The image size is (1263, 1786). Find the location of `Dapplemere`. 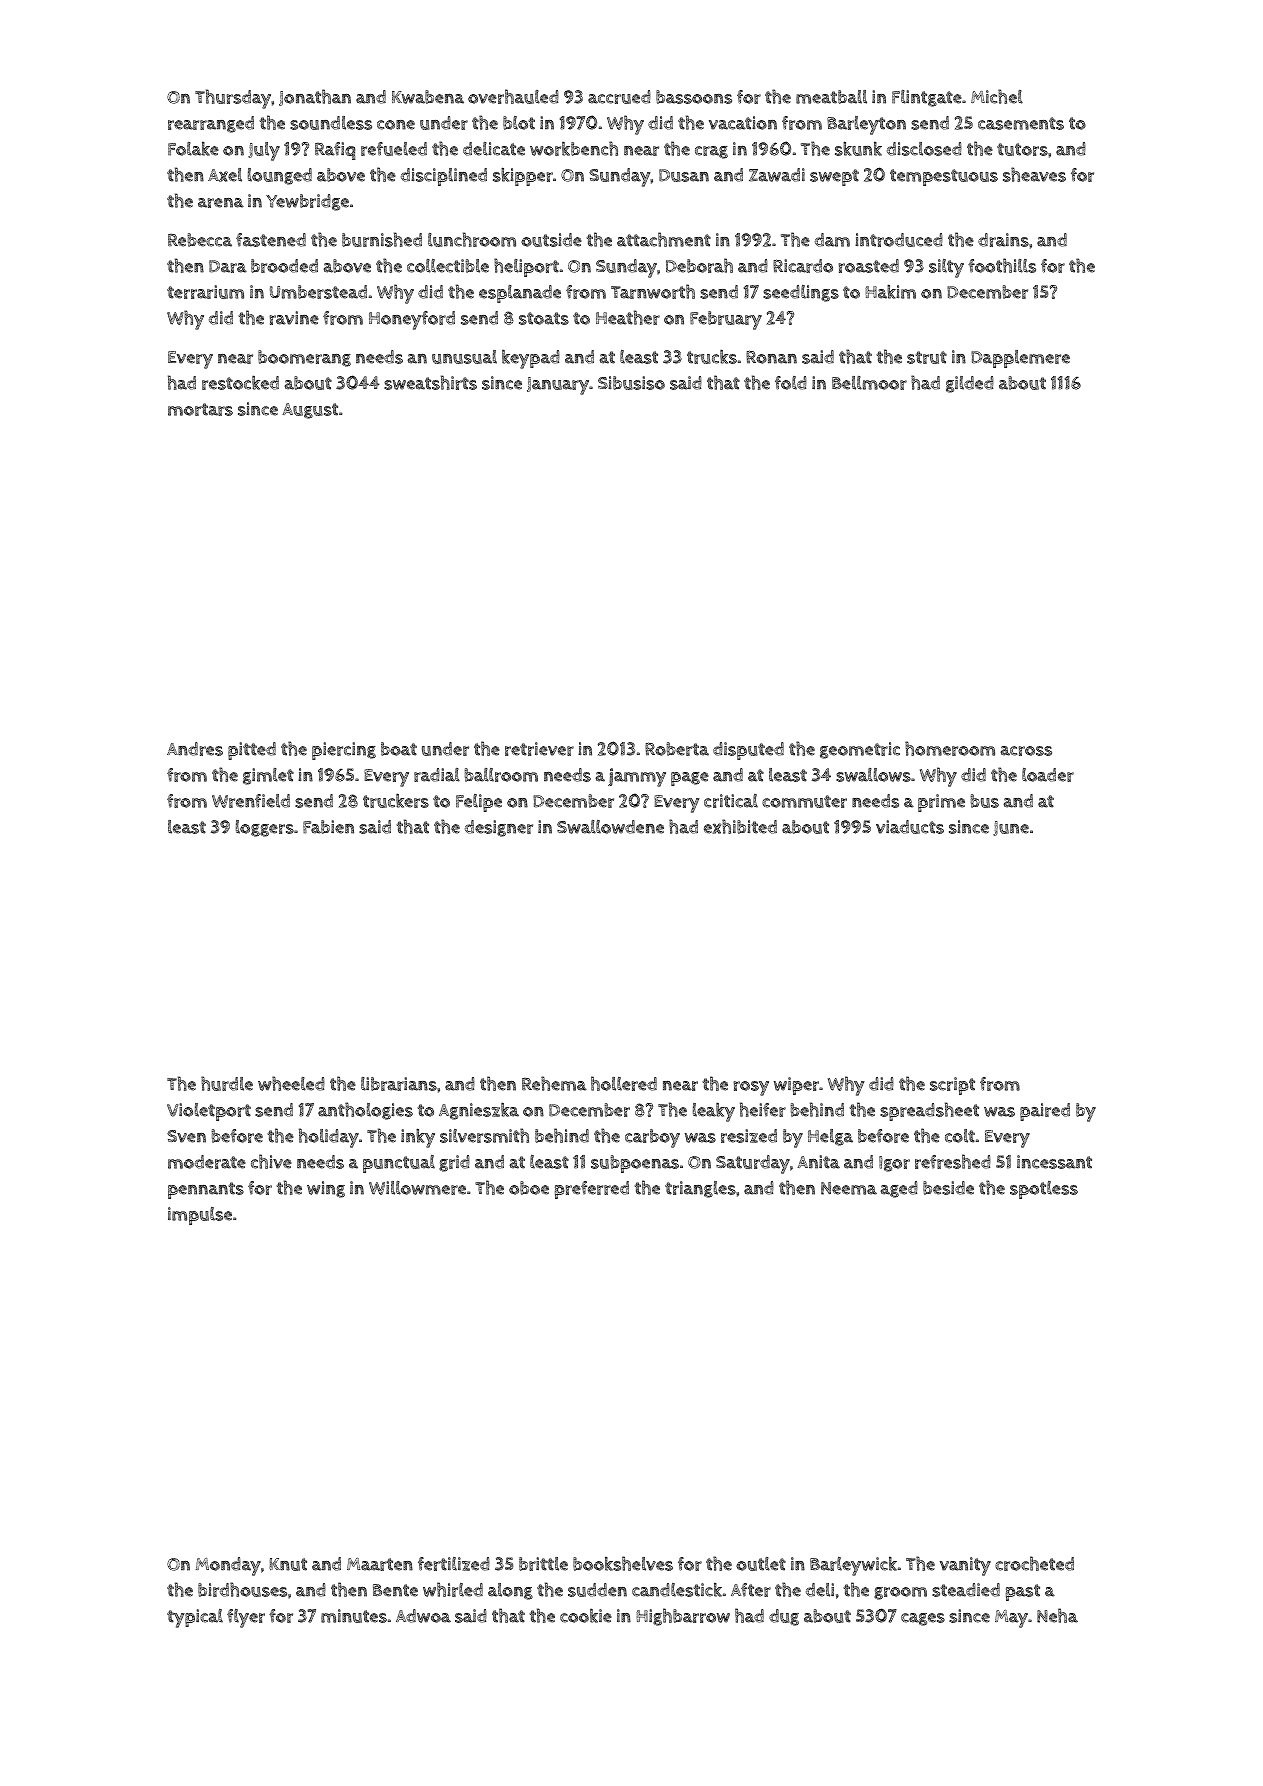

Dapplemere is located at coordinates (1020, 359).
